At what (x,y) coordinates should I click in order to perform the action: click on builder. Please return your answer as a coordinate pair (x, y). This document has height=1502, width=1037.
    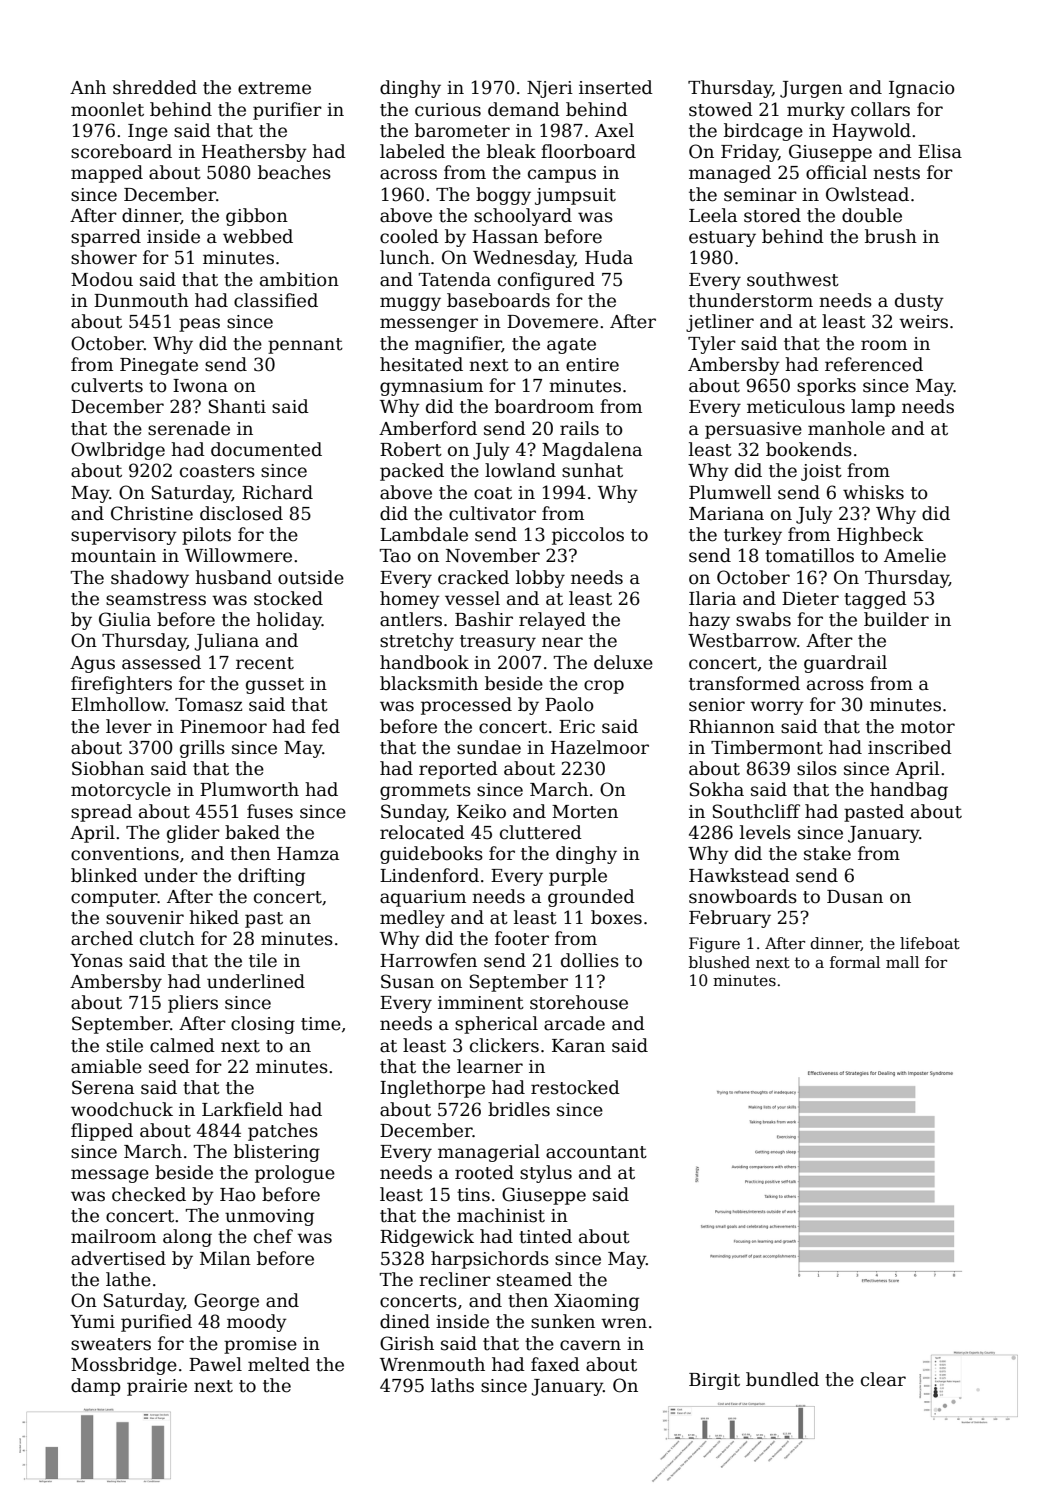
    Looking at the image, I should click on (896, 619).
